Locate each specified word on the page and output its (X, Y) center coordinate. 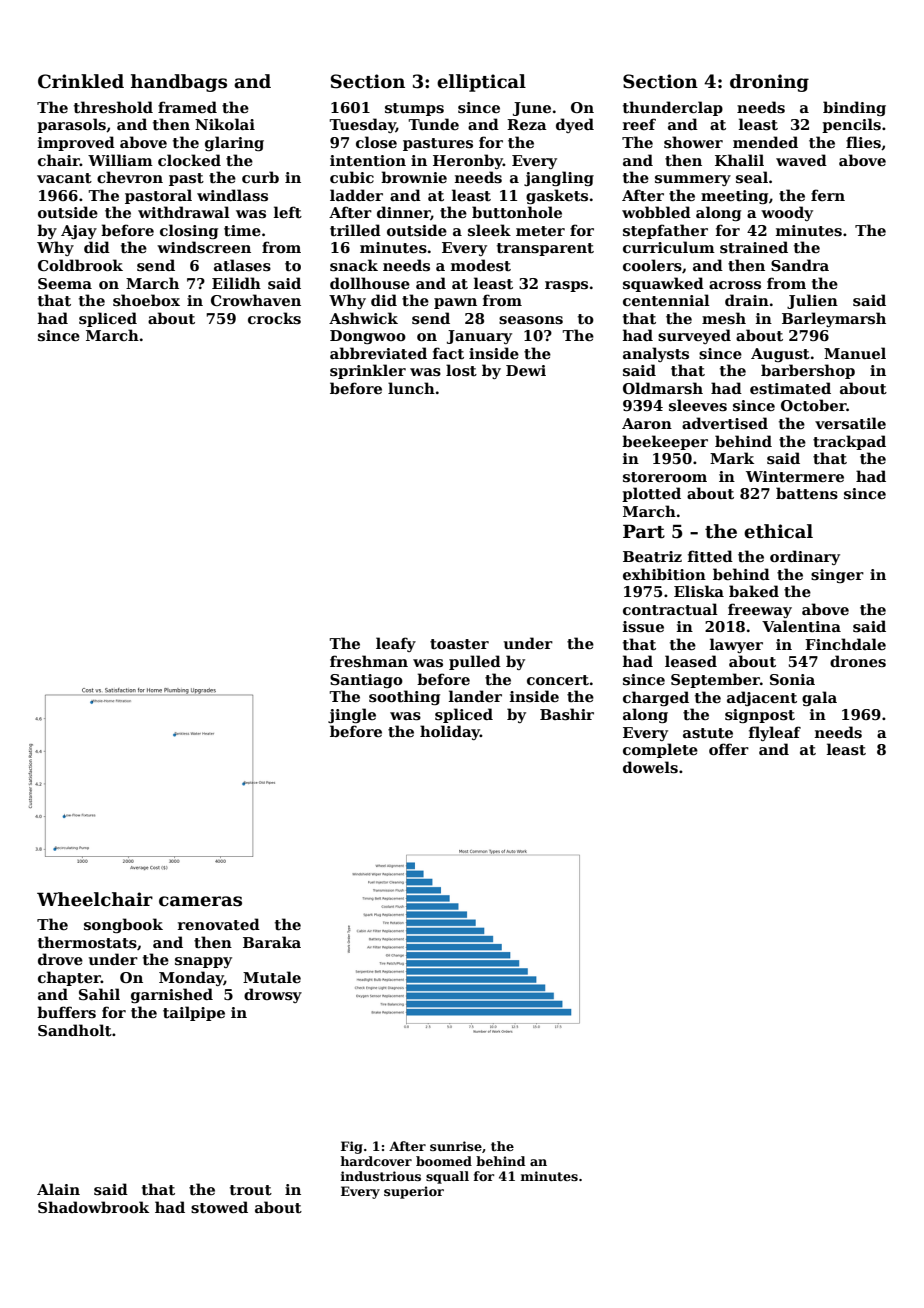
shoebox (146, 300)
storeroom (665, 477)
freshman (369, 661)
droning (769, 83)
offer (729, 749)
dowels (650, 767)
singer (837, 576)
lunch (411, 388)
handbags (179, 83)
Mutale (272, 977)
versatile (850, 423)
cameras (200, 901)
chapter (69, 978)
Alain (58, 1189)
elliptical (481, 83)
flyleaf (775, 733)
